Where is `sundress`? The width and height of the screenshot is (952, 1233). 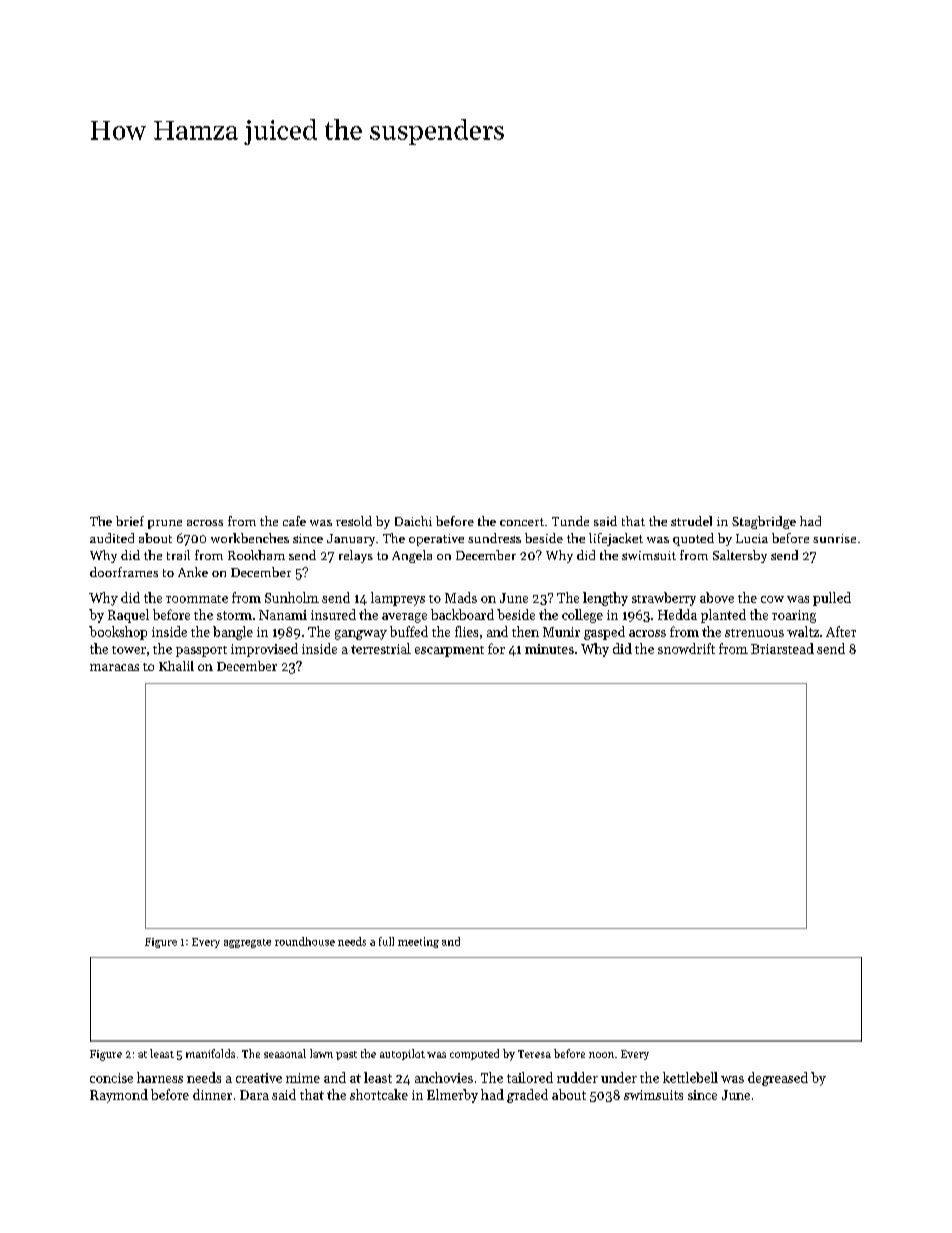 sundress is located at coordinates (494, 538).
